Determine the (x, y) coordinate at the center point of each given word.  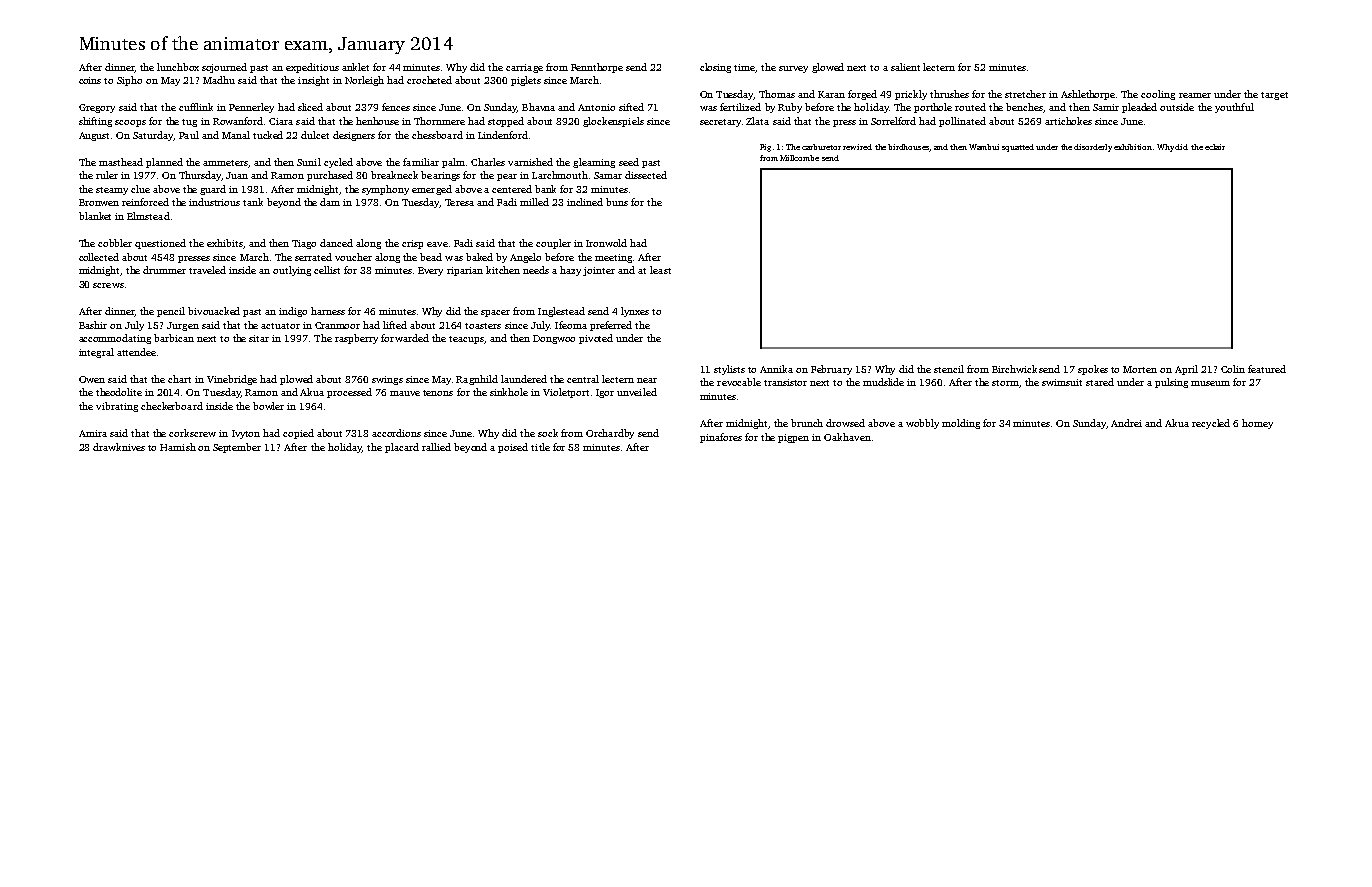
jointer (599, 271)
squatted (1018, 148)
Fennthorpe (597, 68)
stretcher (1025, 94)
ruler (107, 175)
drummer (164, 270)
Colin (1233, 369)
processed (349, 393)
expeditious (312, 68)
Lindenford (503, 135)
